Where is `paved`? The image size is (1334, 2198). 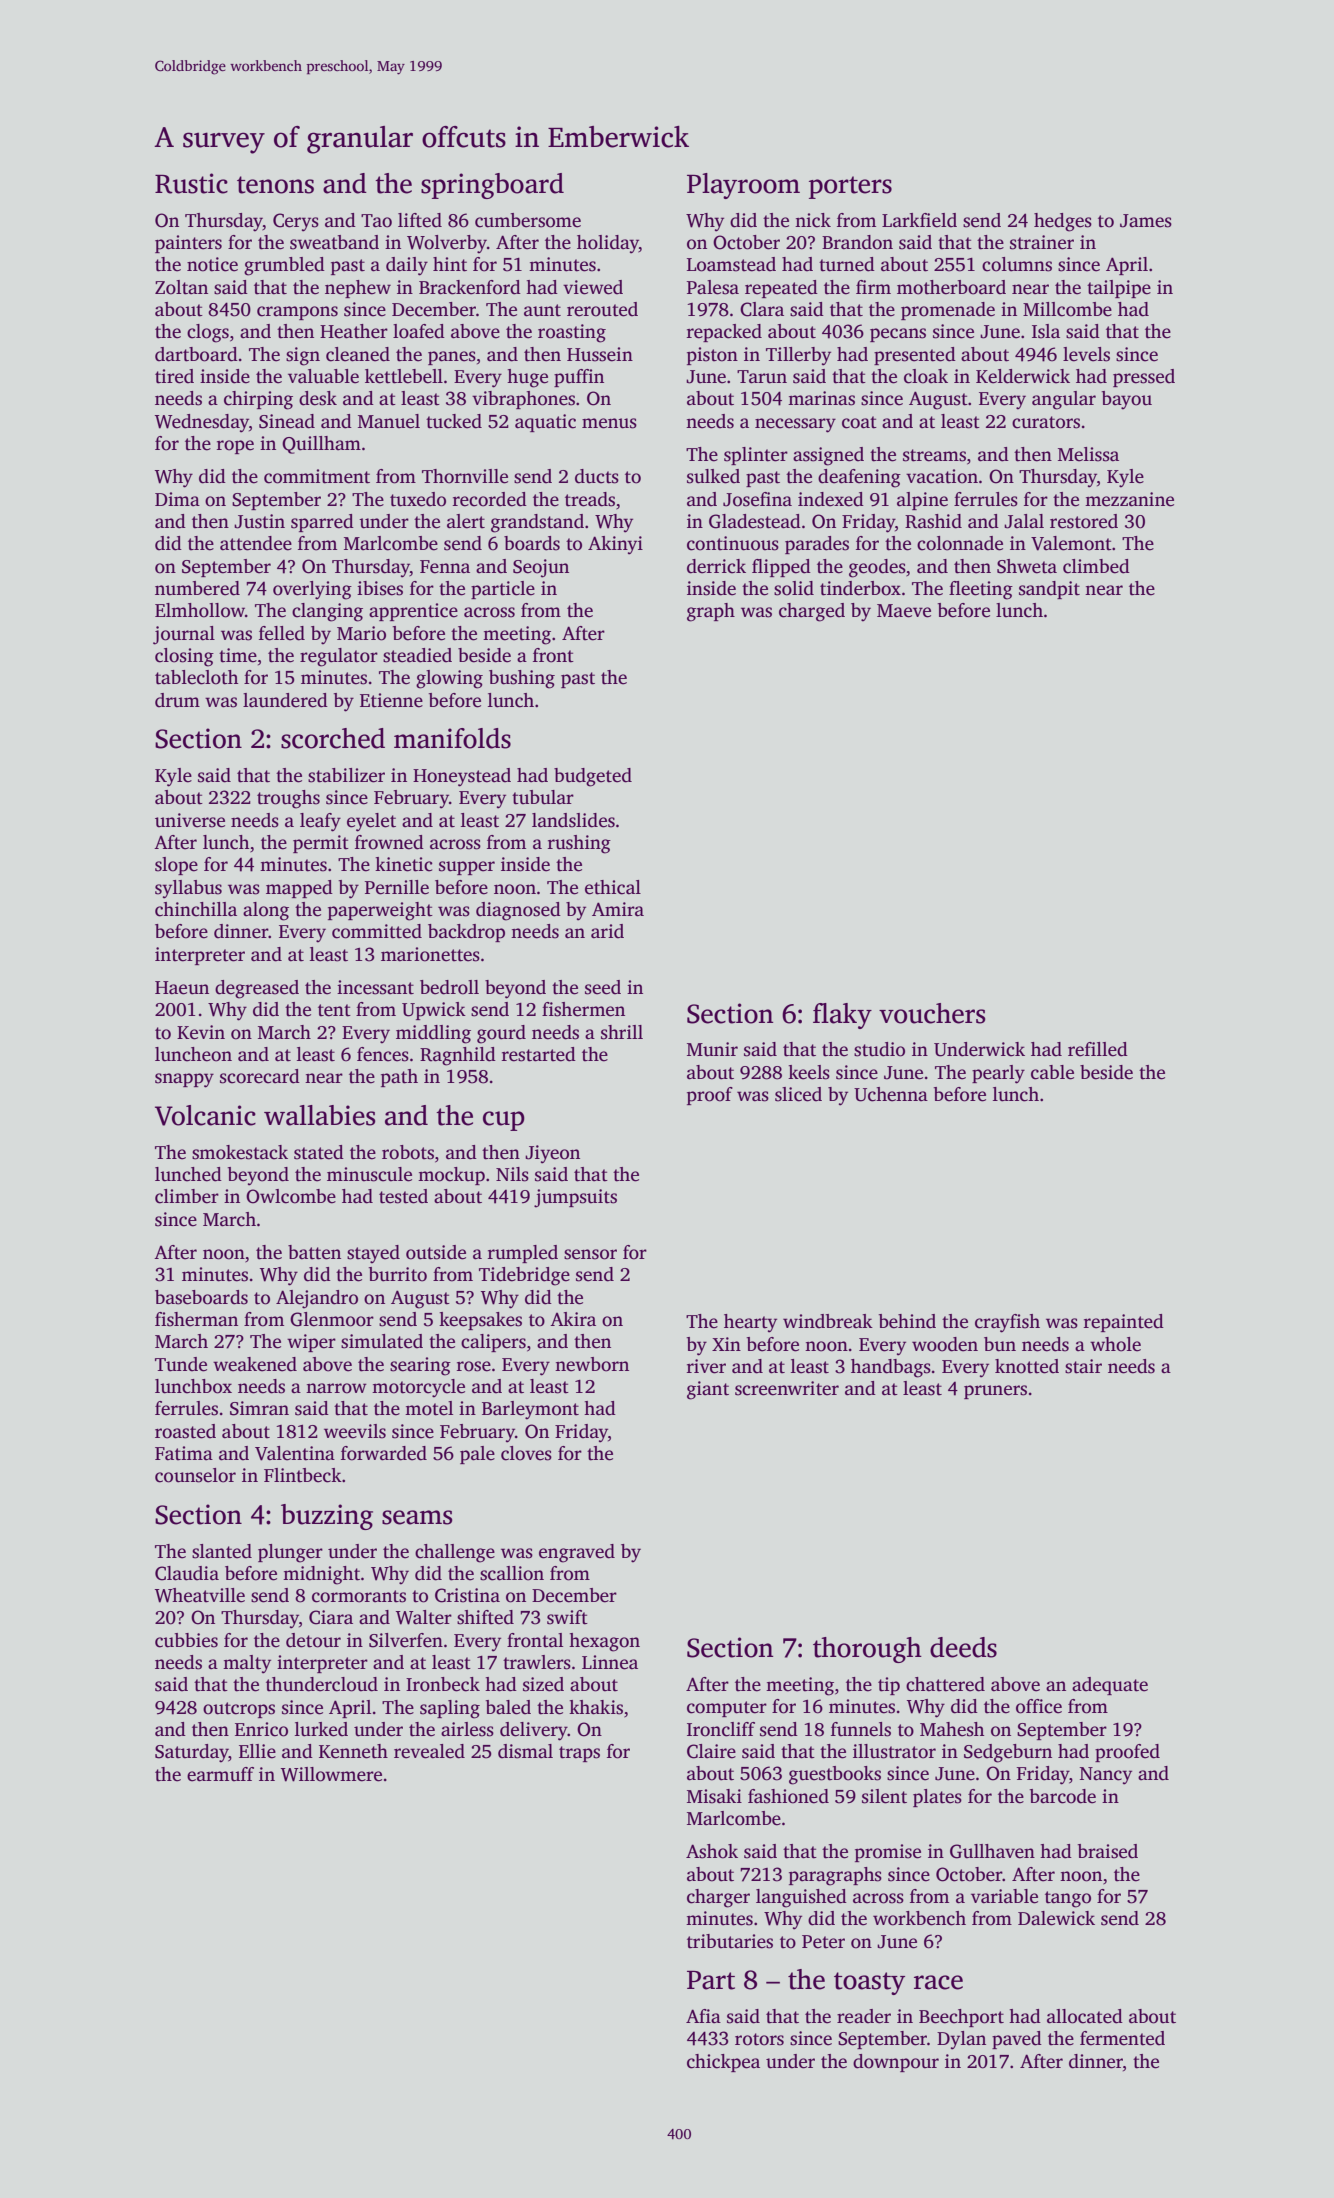 paved is located at coordinates (1017, 2040).
